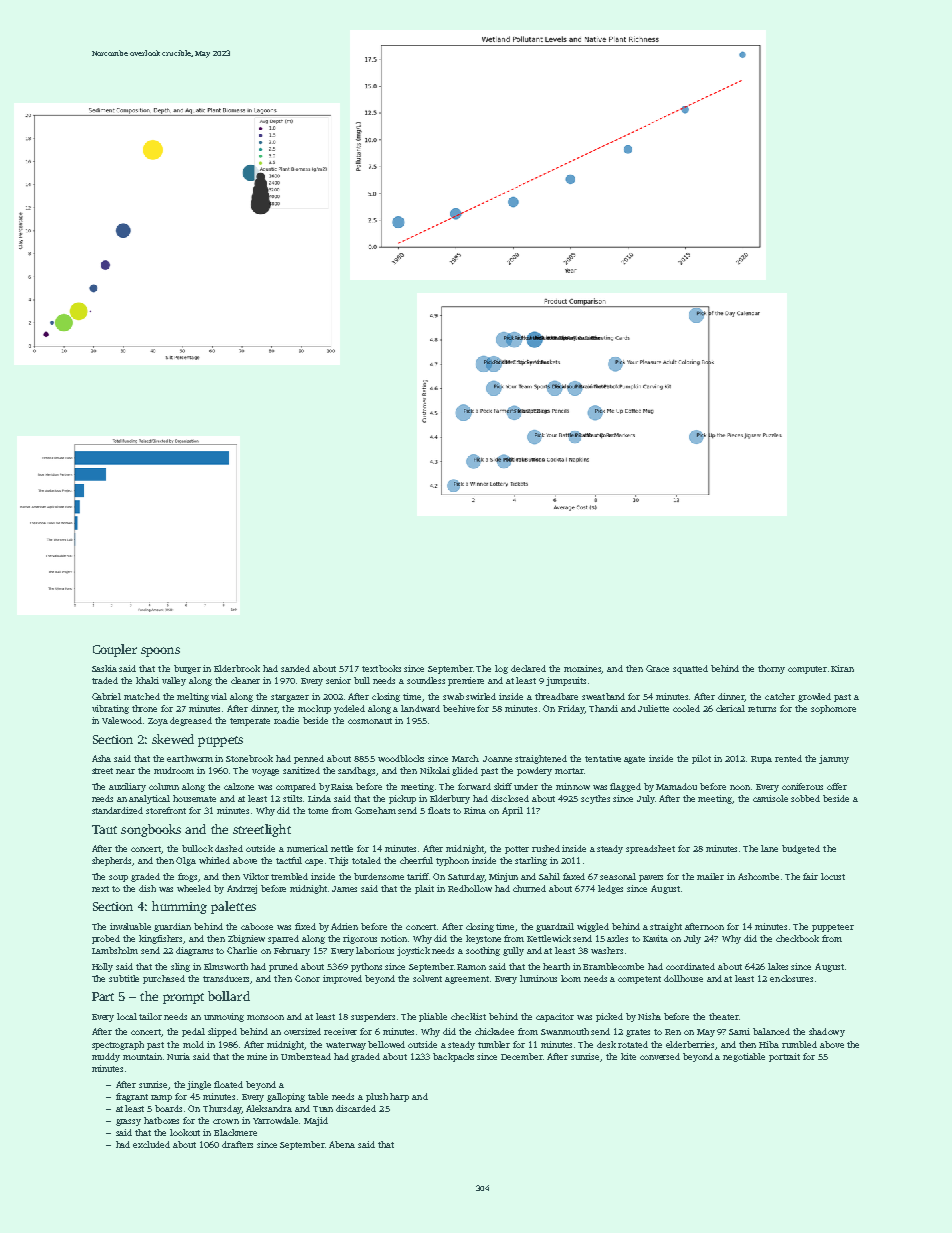  Describe the element at coordinates (105, 680) in the screenshot. I see `traded` at that location.
